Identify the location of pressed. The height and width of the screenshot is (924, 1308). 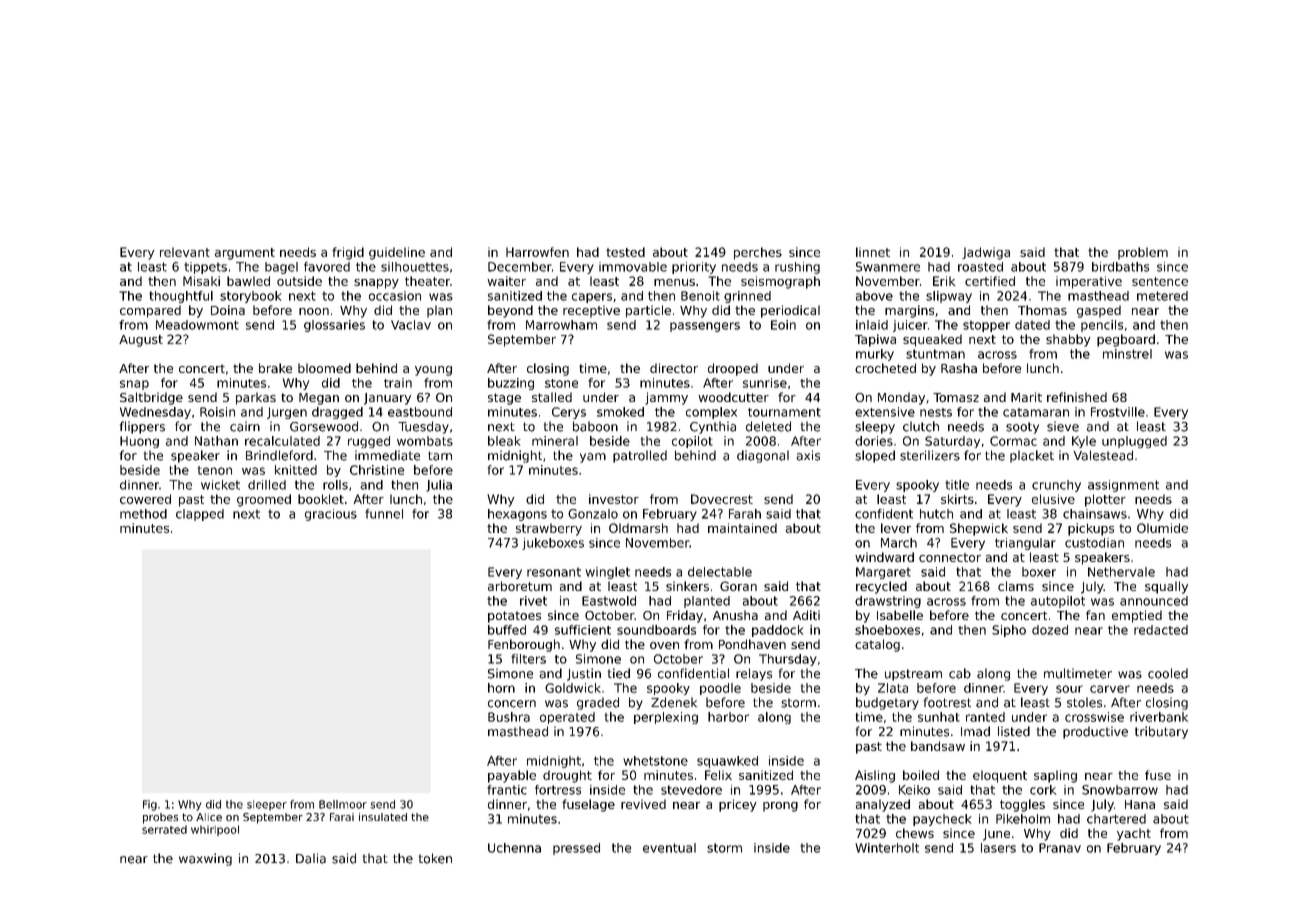
(576, 849).
